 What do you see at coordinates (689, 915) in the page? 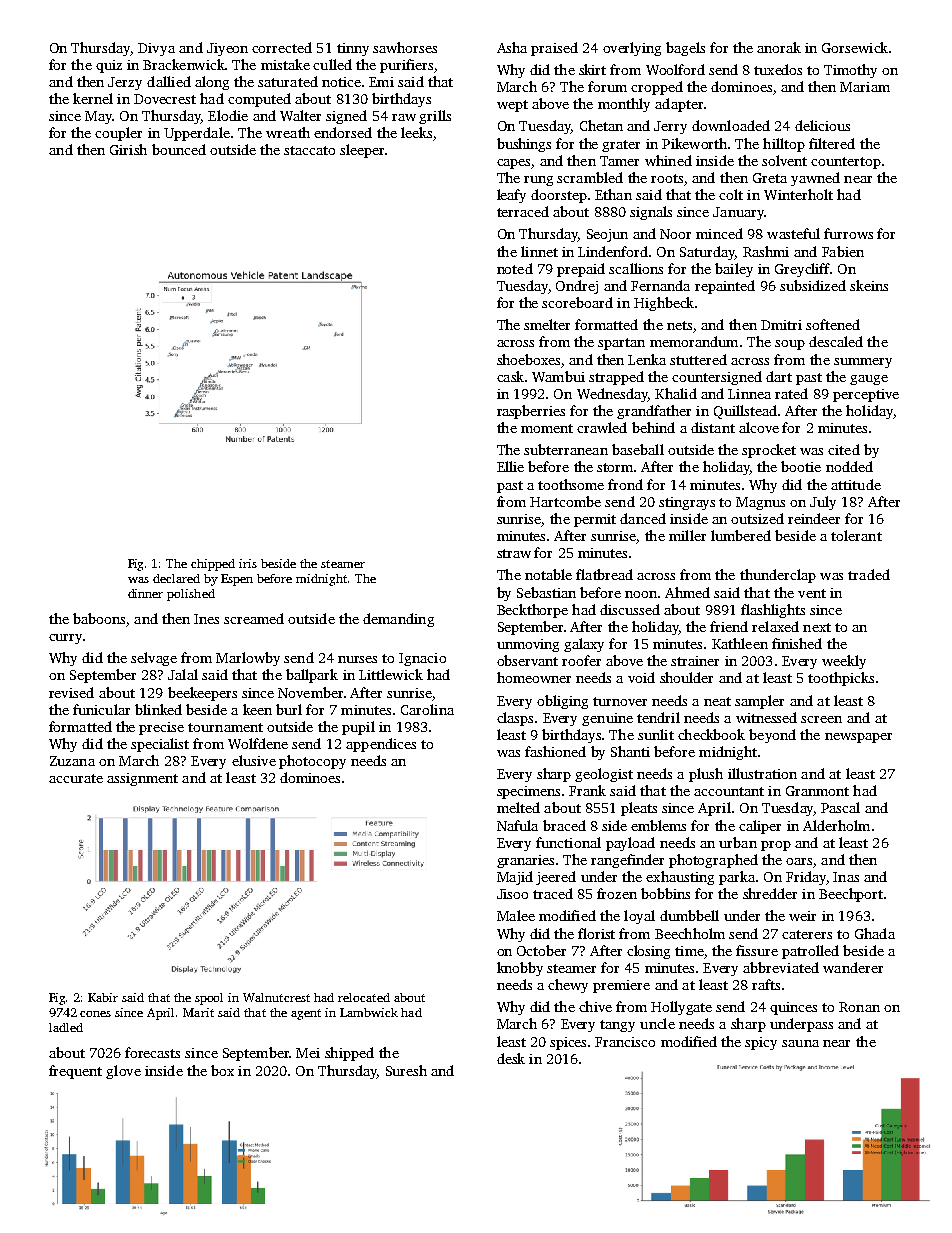
I see `dumbbell` at bounding box center [689, 915].
